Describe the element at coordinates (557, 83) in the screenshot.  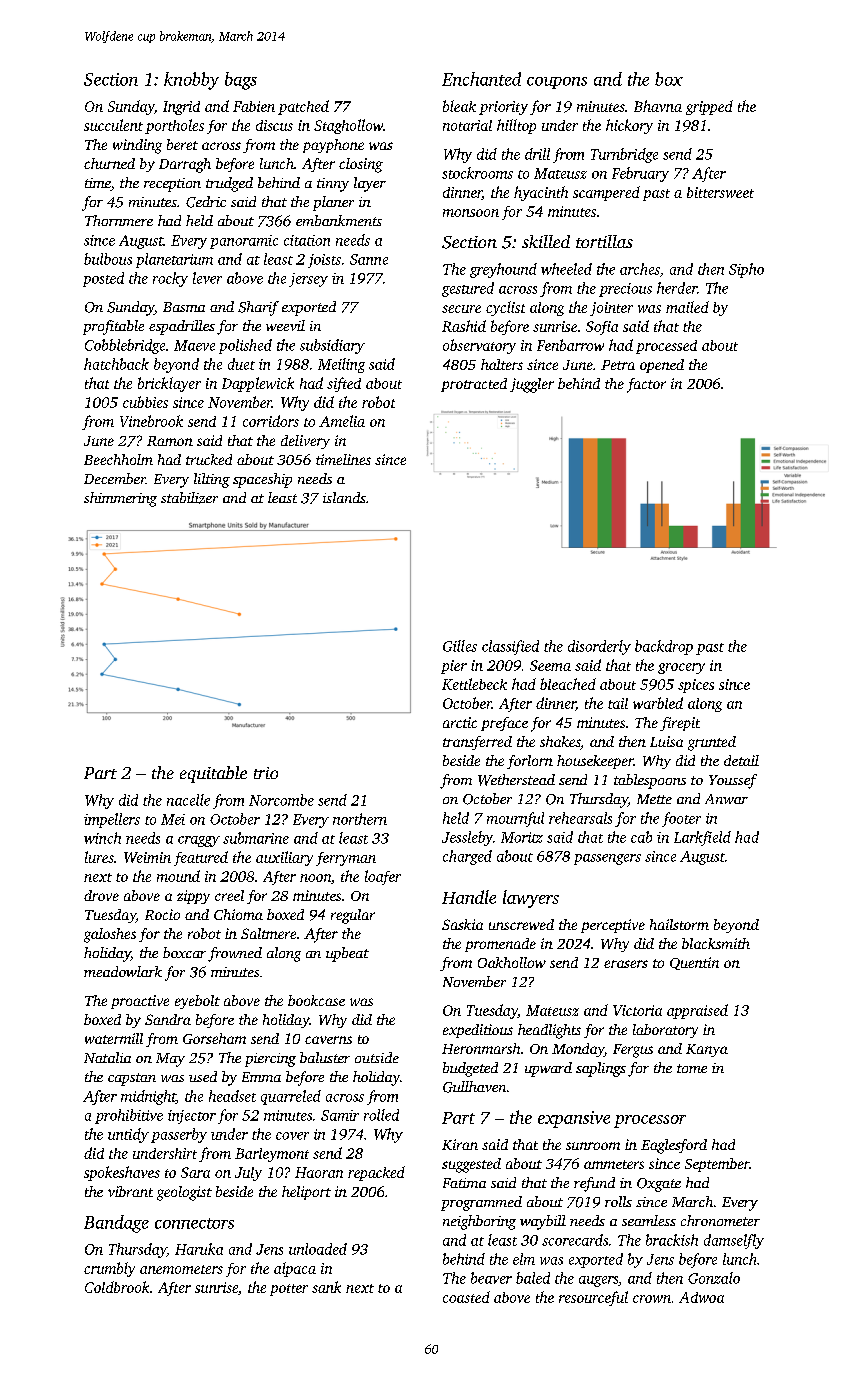
I see `coupons` at that location.
